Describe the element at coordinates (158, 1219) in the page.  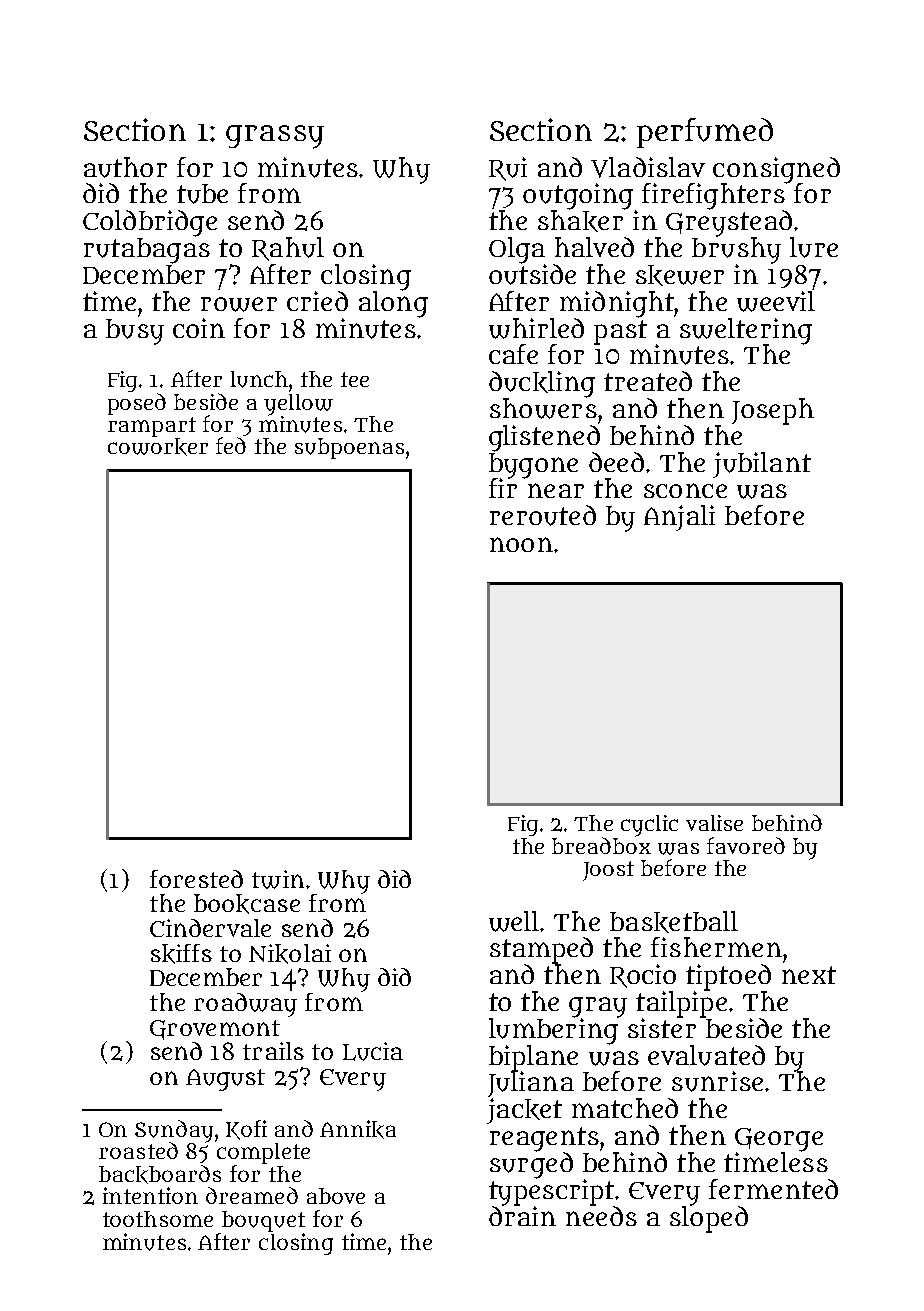
I see `toothsome` at that location.
